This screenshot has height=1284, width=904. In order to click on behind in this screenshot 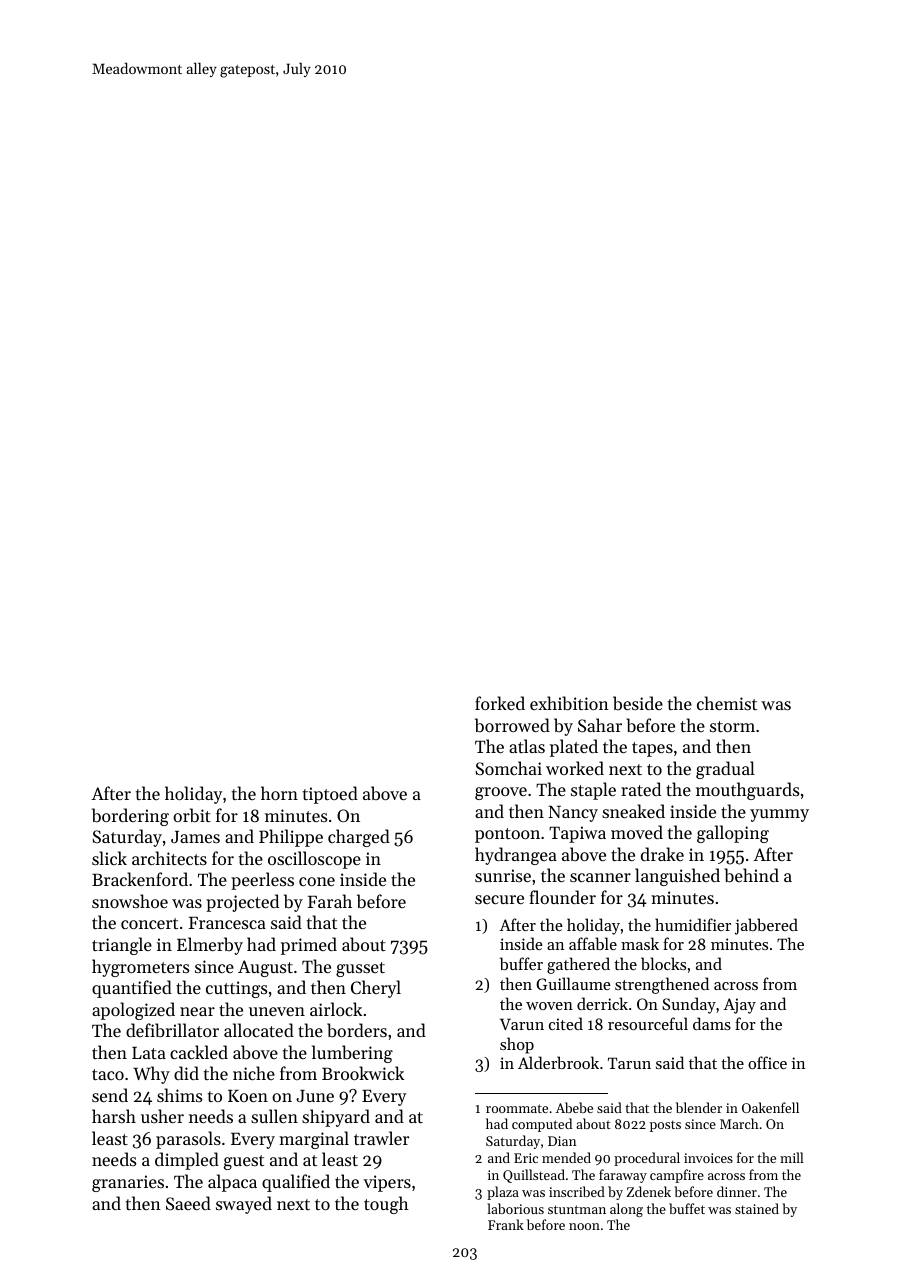, I will do `click(751, 875)`.
